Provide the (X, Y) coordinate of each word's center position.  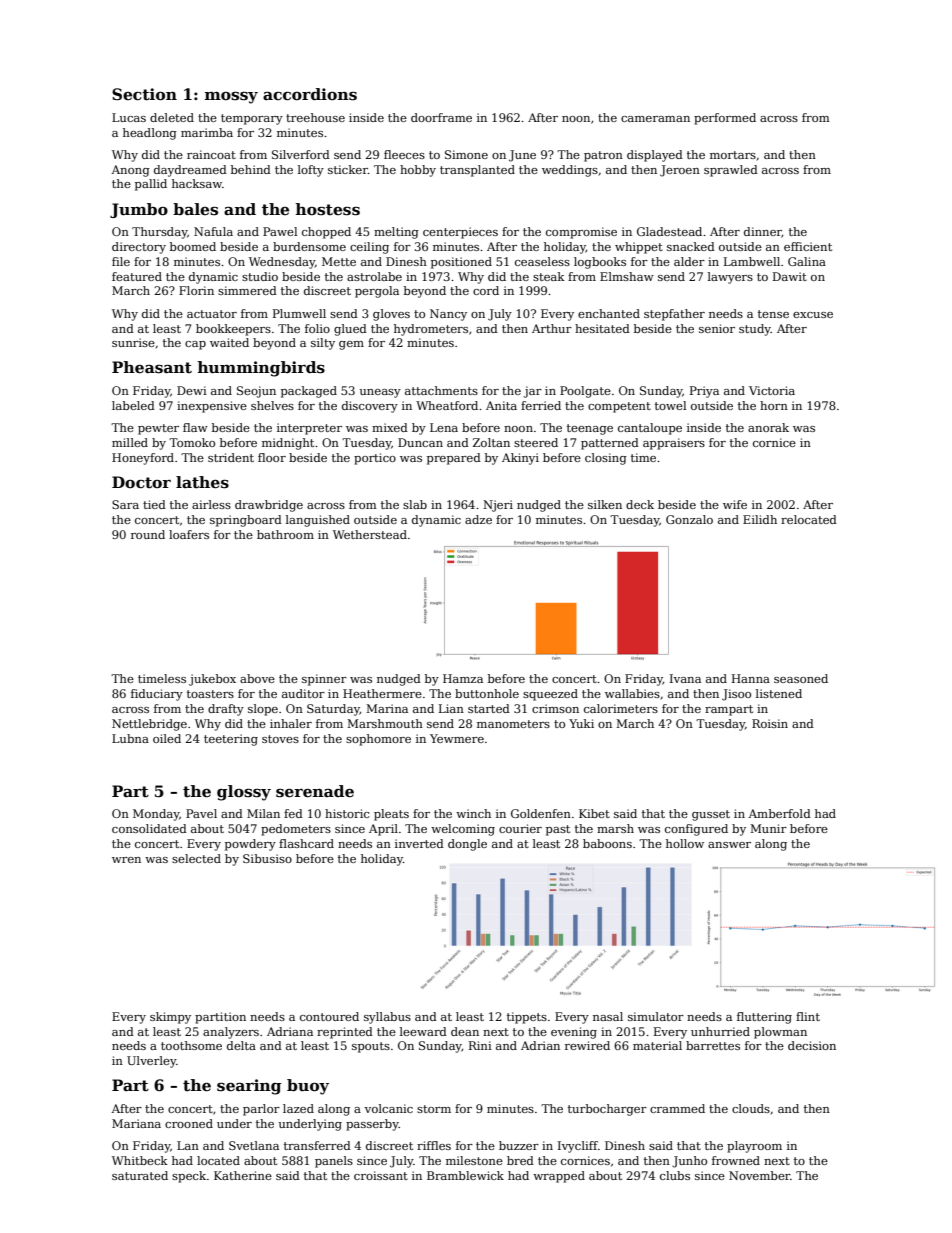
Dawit (790, 276)
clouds (751, 1108)
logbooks (600, 263)
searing (249, 1087)
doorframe (441, 117)
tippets (527, 1018)
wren (126, 860)
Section (144, 94)
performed (725, 119)
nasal (608, 1016)
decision (812, 1045)
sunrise (133, 342)
